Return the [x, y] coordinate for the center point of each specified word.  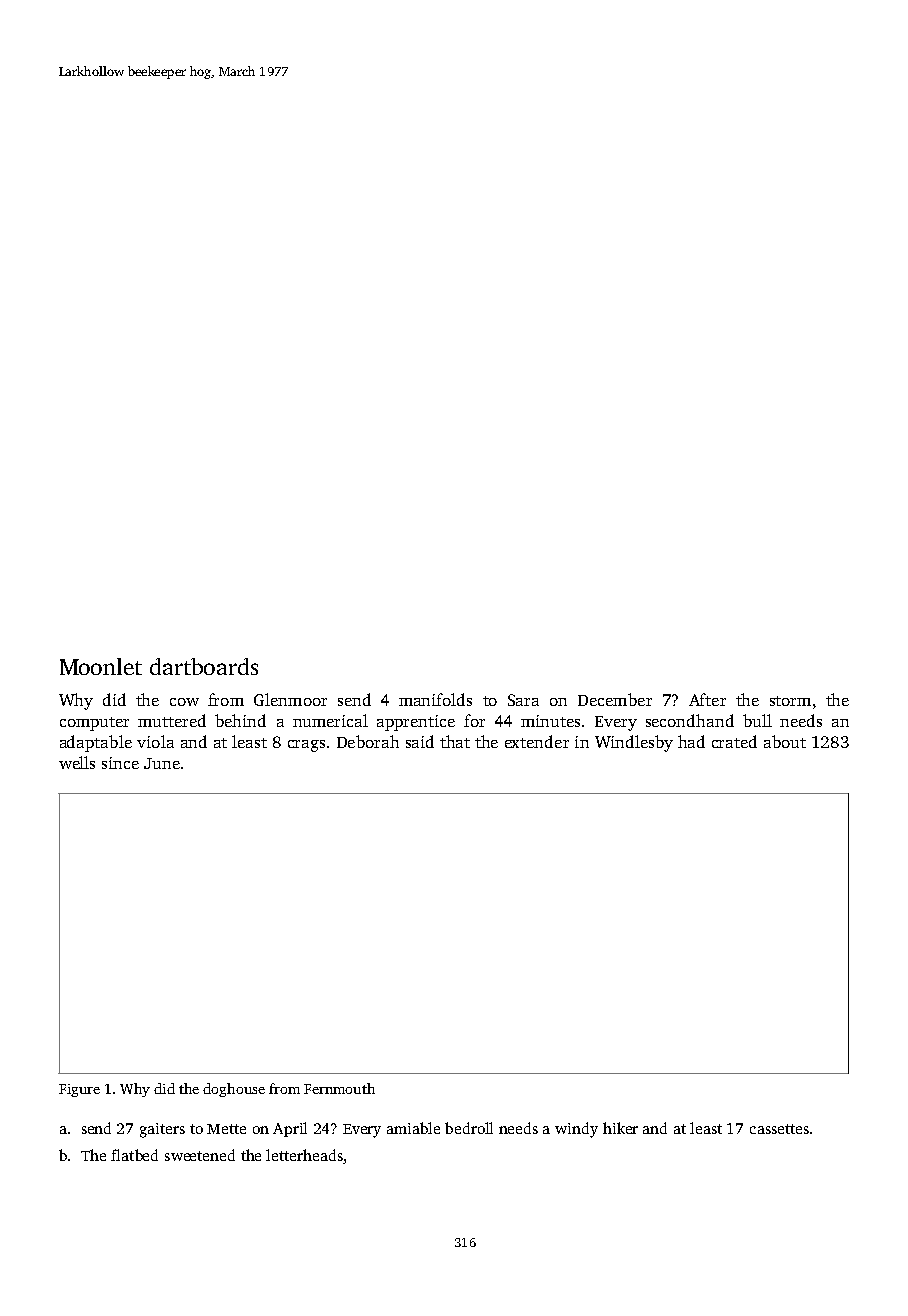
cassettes [779, 1129]
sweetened [200, 1155]
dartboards [204, 666]
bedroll [469, 1128]
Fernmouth [339, 1088]
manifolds [435, 699]
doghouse [234, 1090]
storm [790, 701]
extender [537, 741]
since [120, 763]
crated [734, 741]
